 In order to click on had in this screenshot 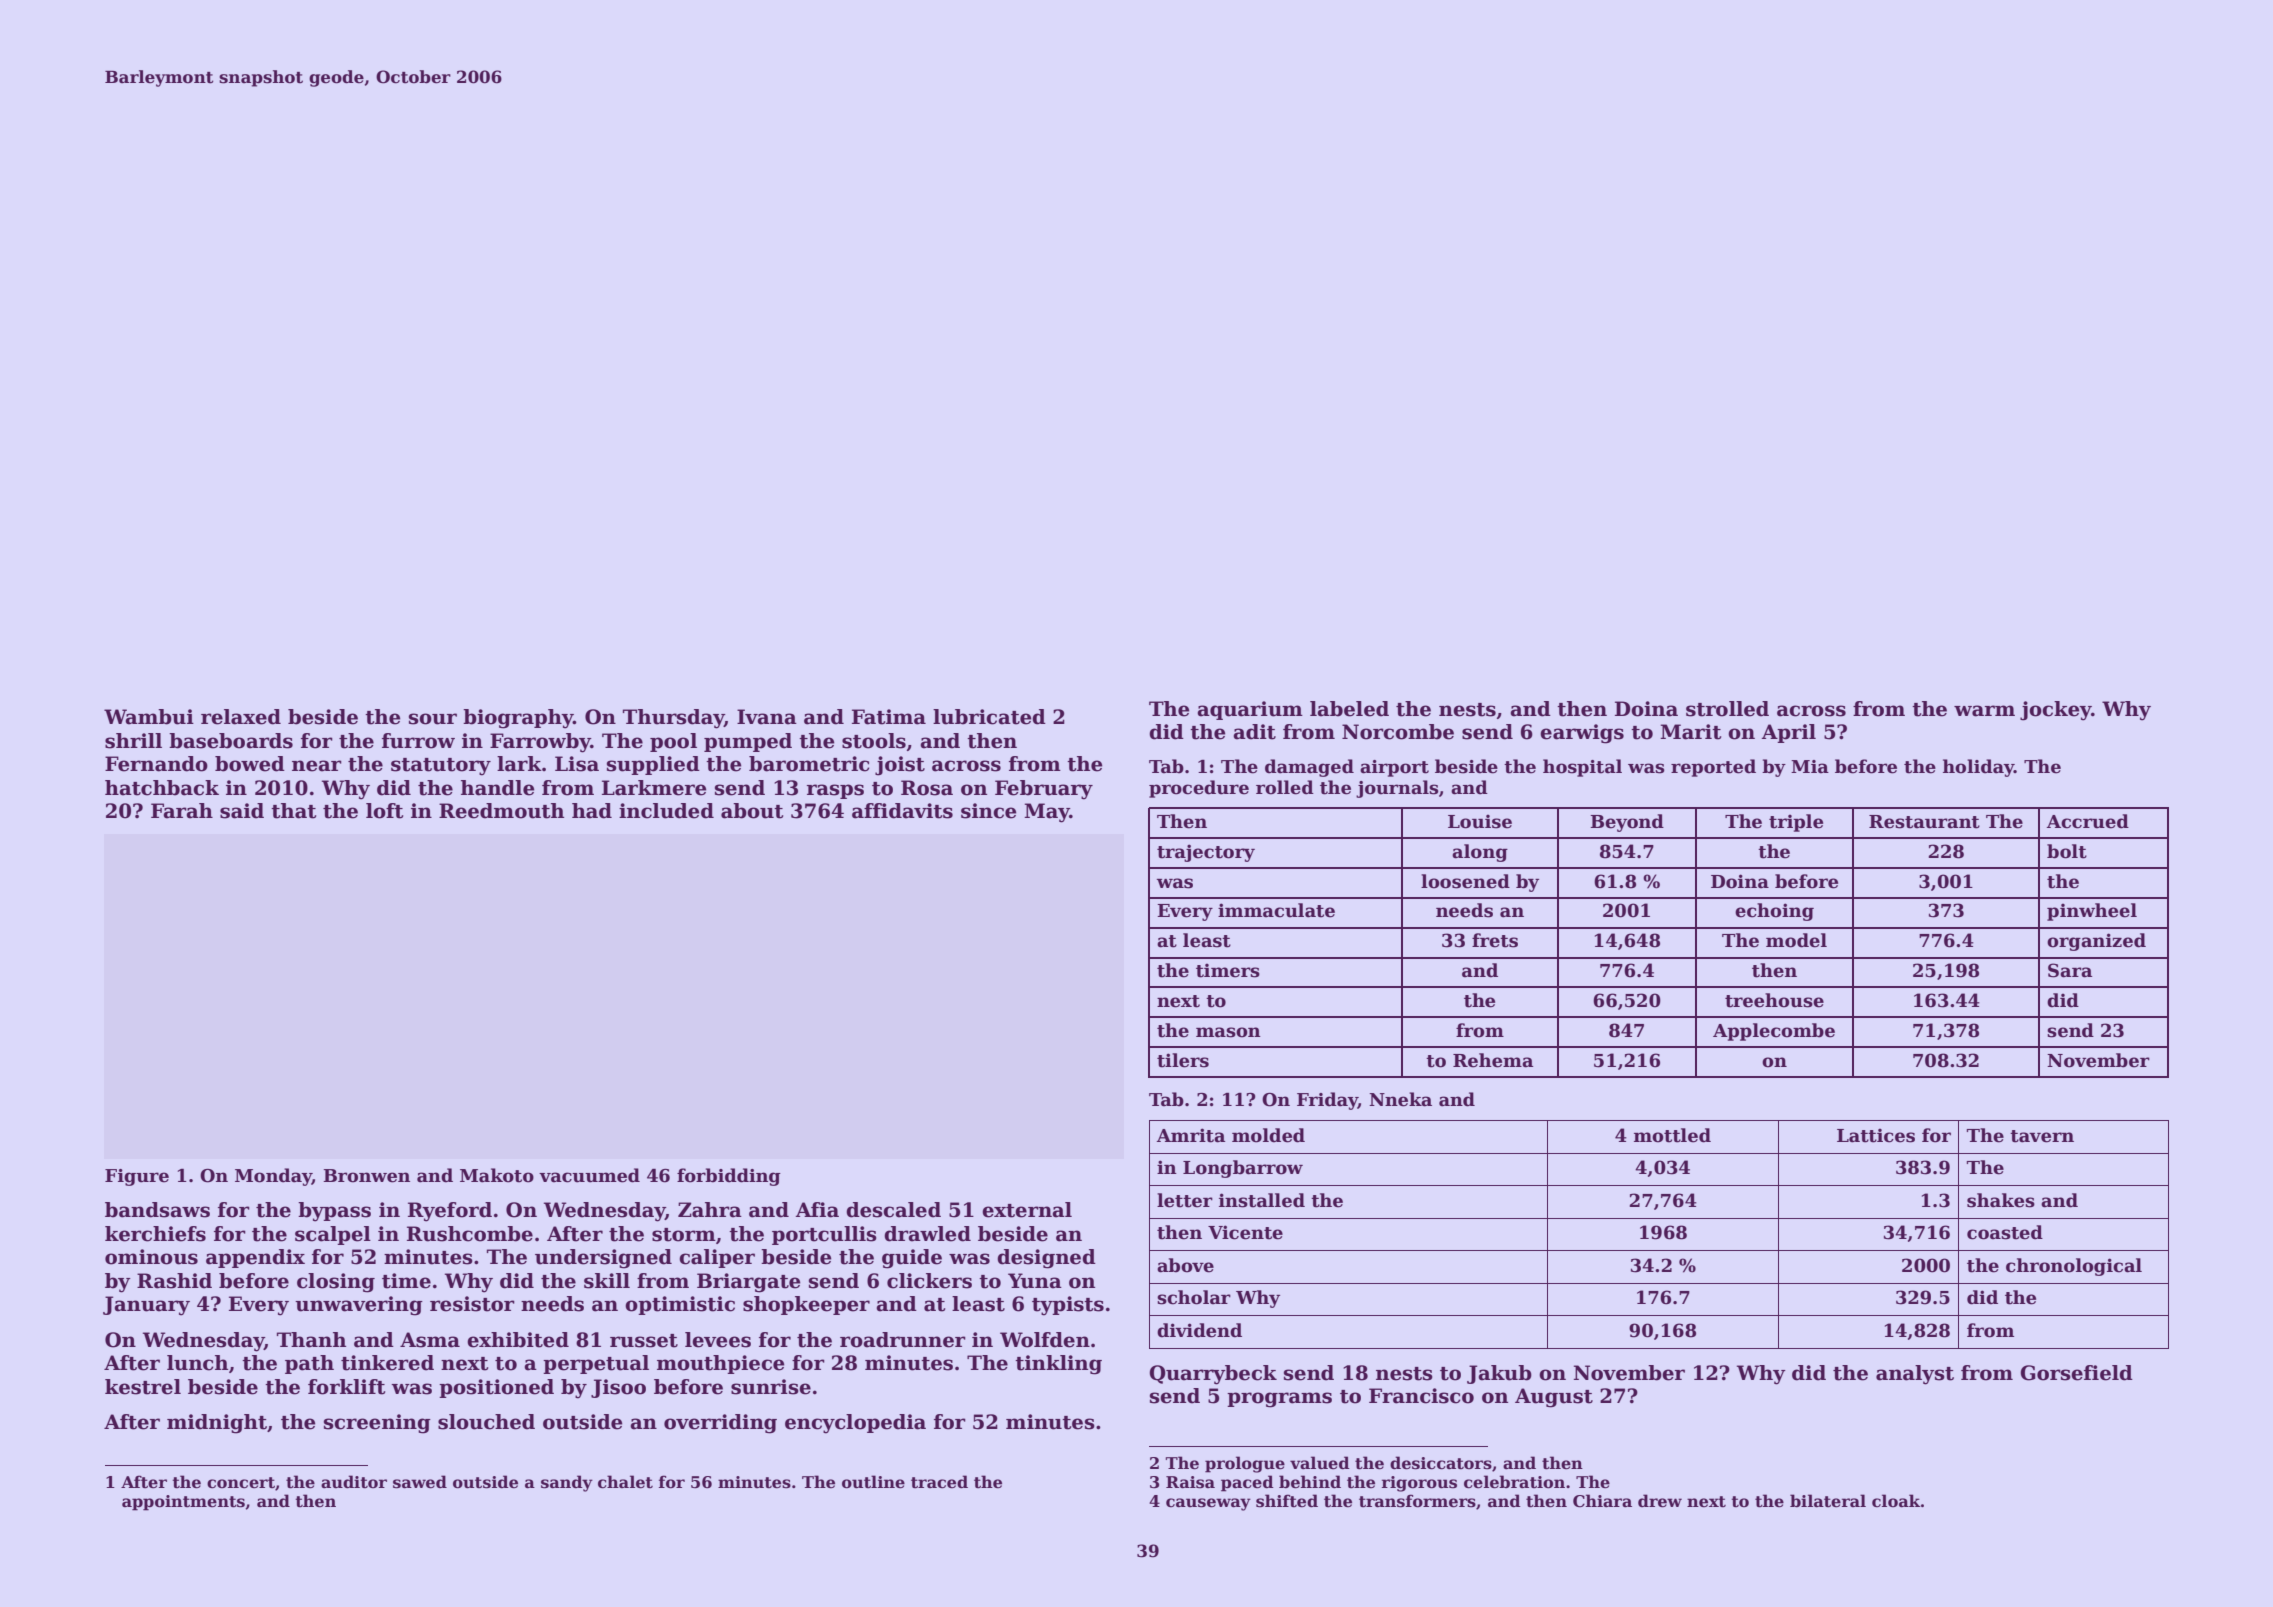, I will do `click(592, 811)`.
